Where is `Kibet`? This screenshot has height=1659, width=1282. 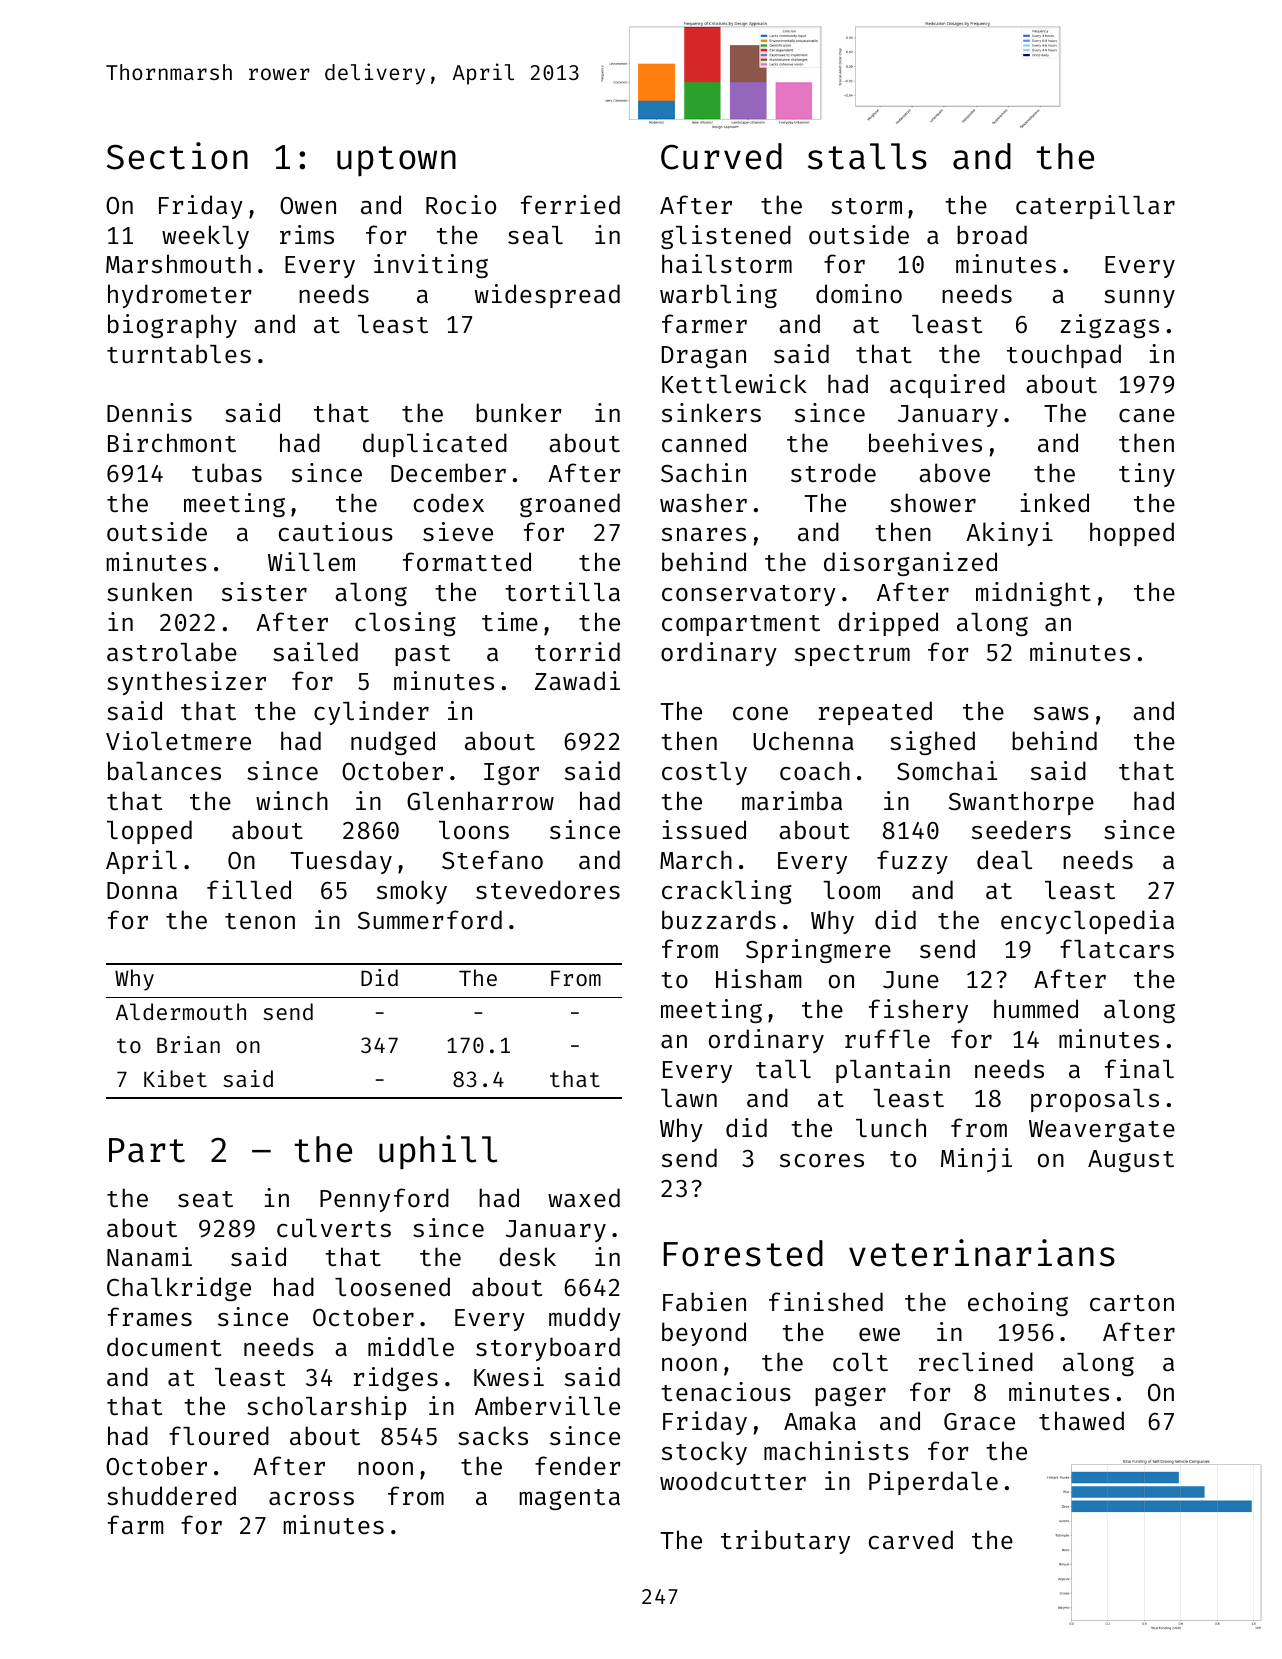 Kibet is located at coordinates (175, 1078).
